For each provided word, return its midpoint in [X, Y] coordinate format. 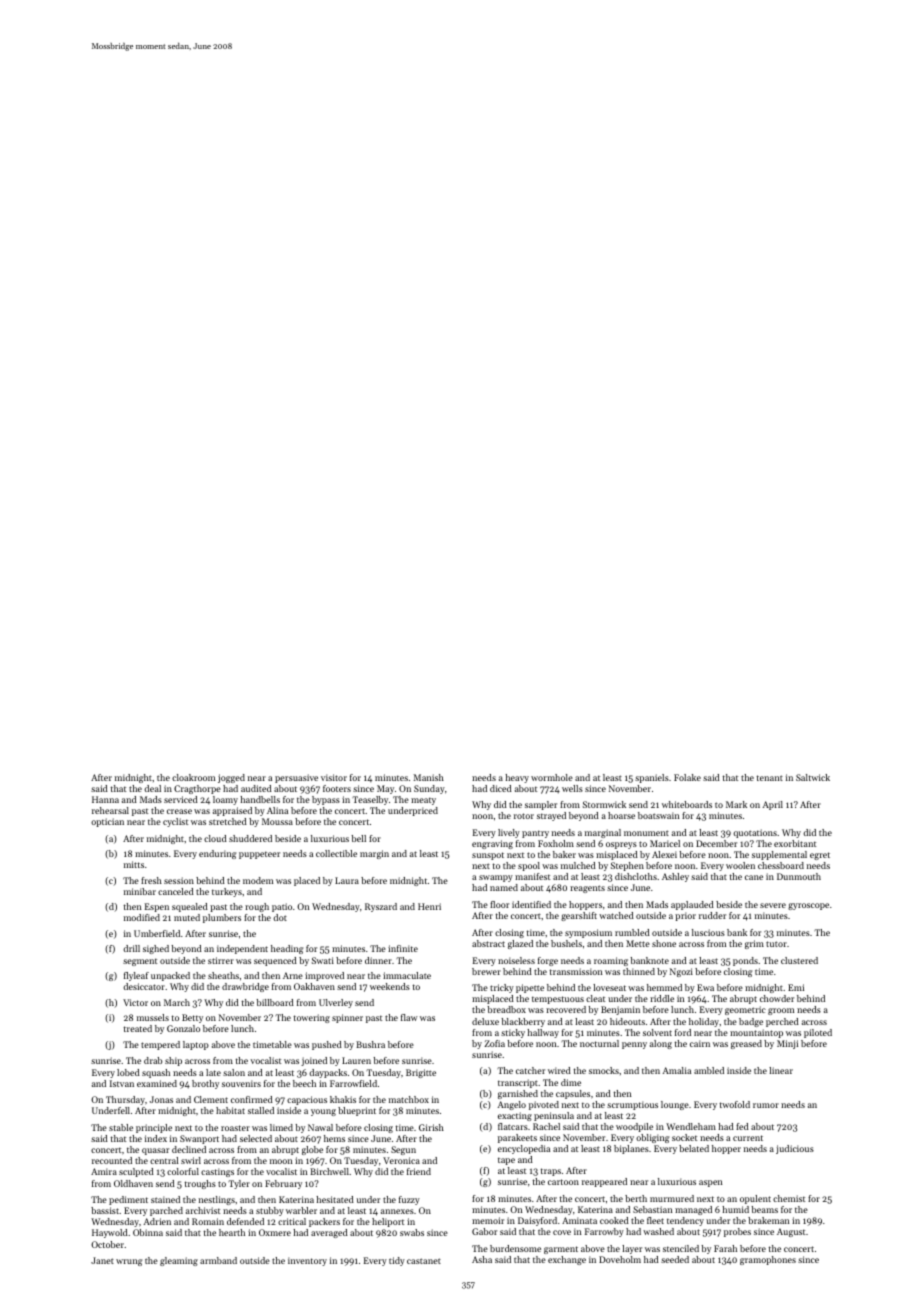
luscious [708, 932]
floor [499, 904]
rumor [766, 1105]
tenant [770, 778]
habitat [230, 1110]
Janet [102, 1260]
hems [334, 1138]
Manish [428, 777]
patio [282, 907]
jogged [231, 778]
